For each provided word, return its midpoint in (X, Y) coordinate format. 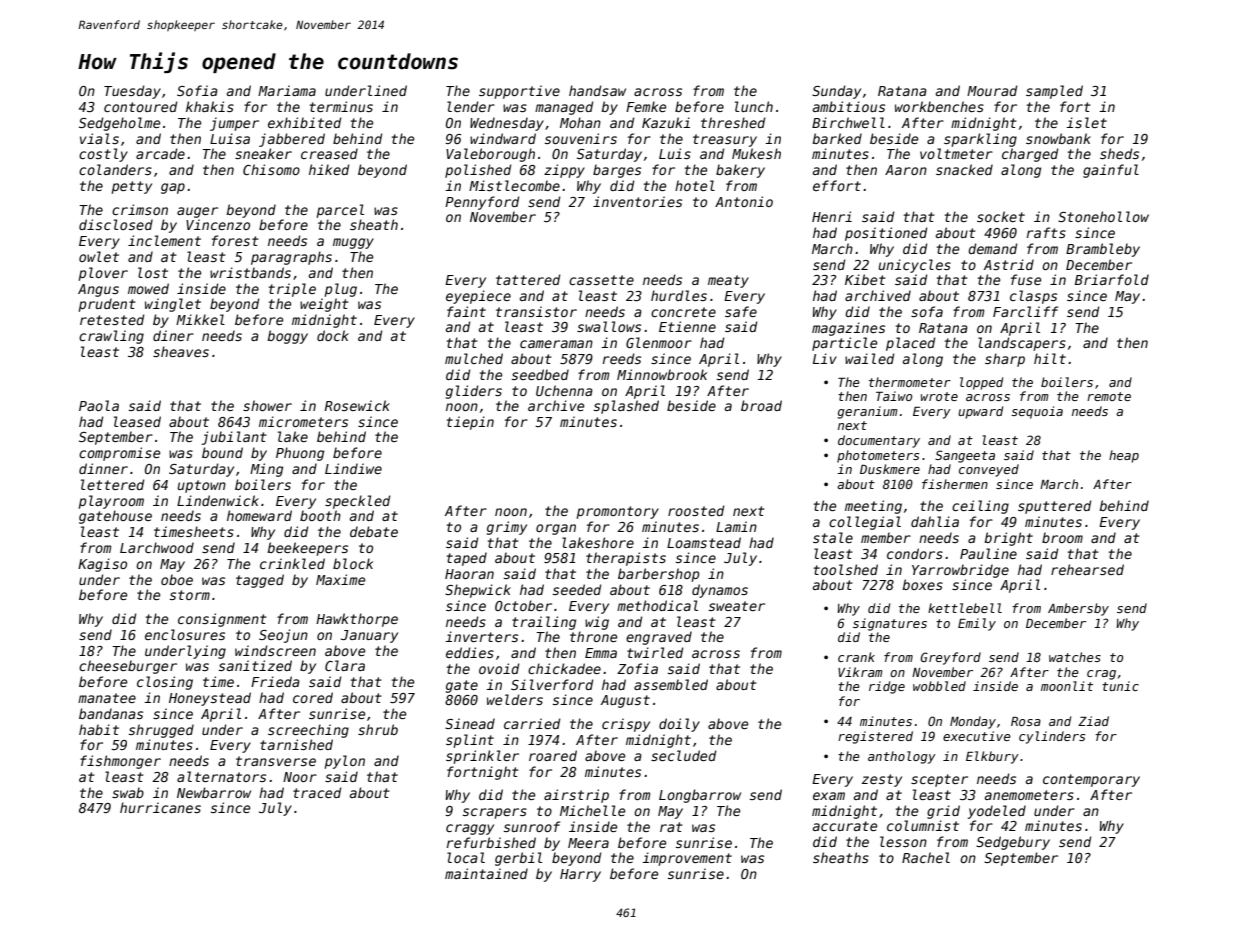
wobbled (939, 686)
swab (128, 792)
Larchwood (157, 547)
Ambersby (1078, 609)
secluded (683, 755)
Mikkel (200, 319)
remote (1109, 396)
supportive (519, 92)
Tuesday (132, 92)
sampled (1054, 92)
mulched (474, 358)
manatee (107, 698)
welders (515, 699)
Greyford (950, 658)
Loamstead (704, 542)
